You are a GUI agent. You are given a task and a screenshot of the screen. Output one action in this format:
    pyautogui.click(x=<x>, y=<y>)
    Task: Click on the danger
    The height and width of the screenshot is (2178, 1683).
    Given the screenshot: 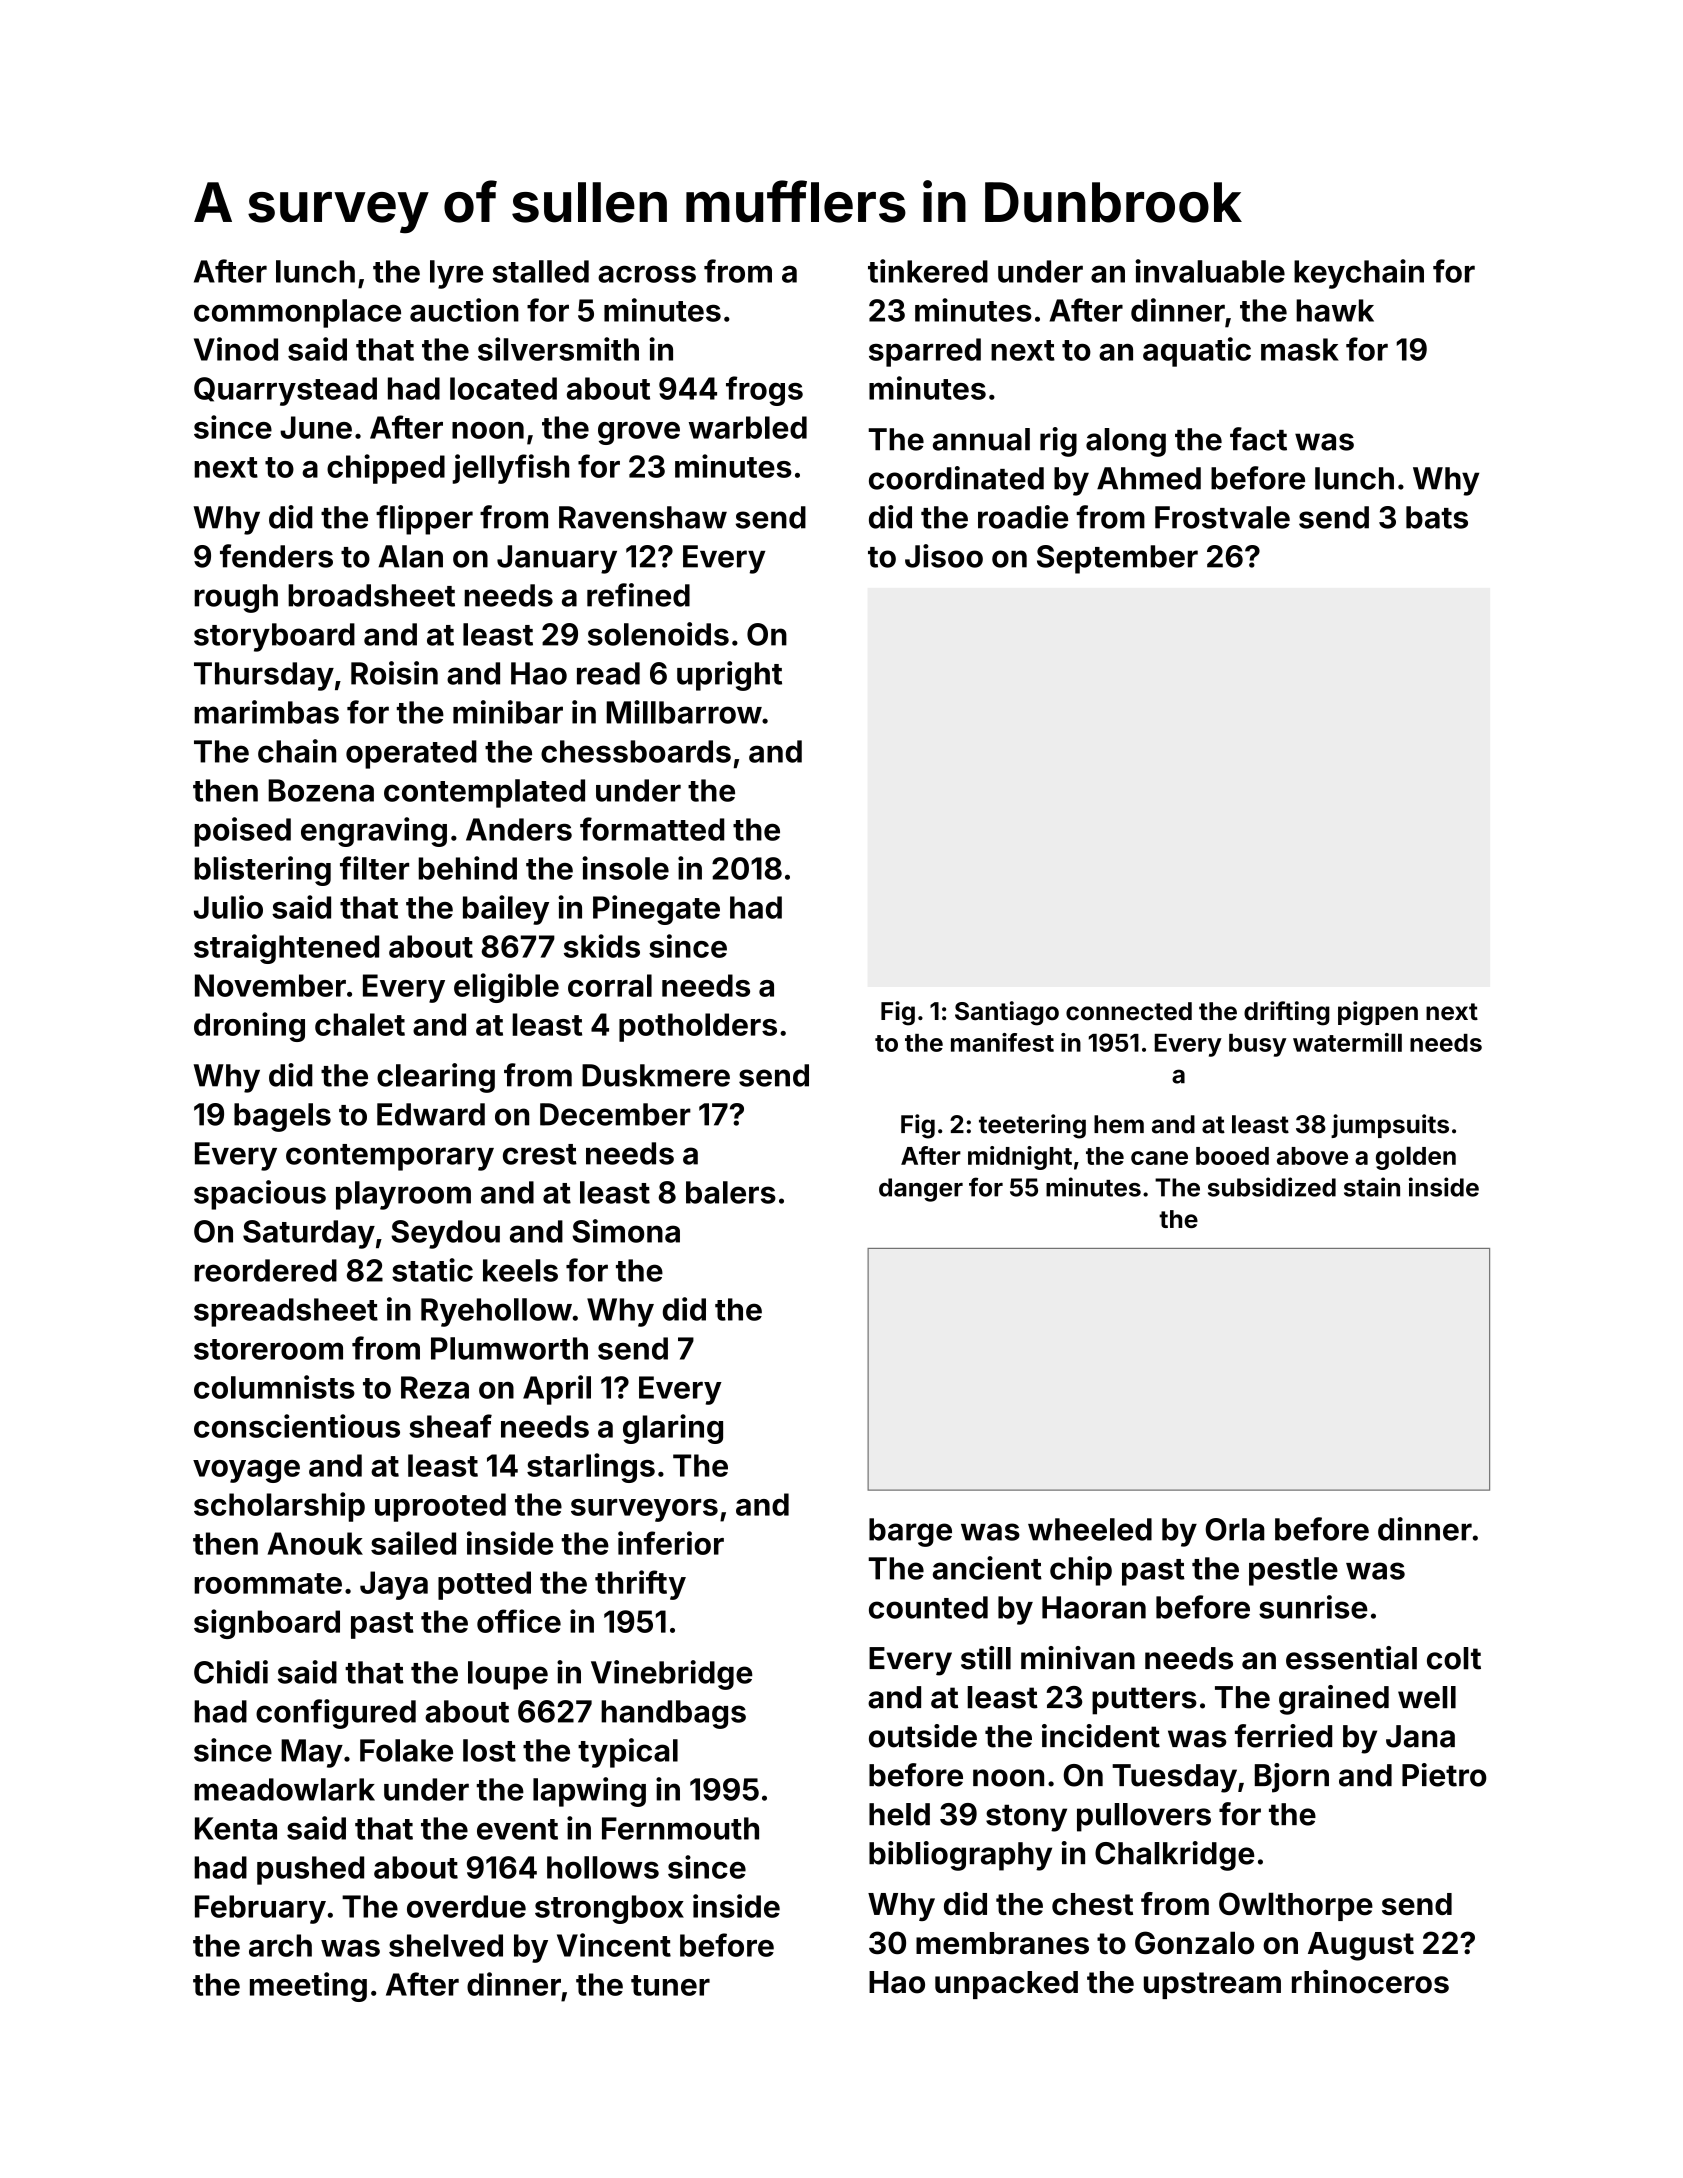 What is the action you would take?
    pyautogui.click(x=921, y=1190)
